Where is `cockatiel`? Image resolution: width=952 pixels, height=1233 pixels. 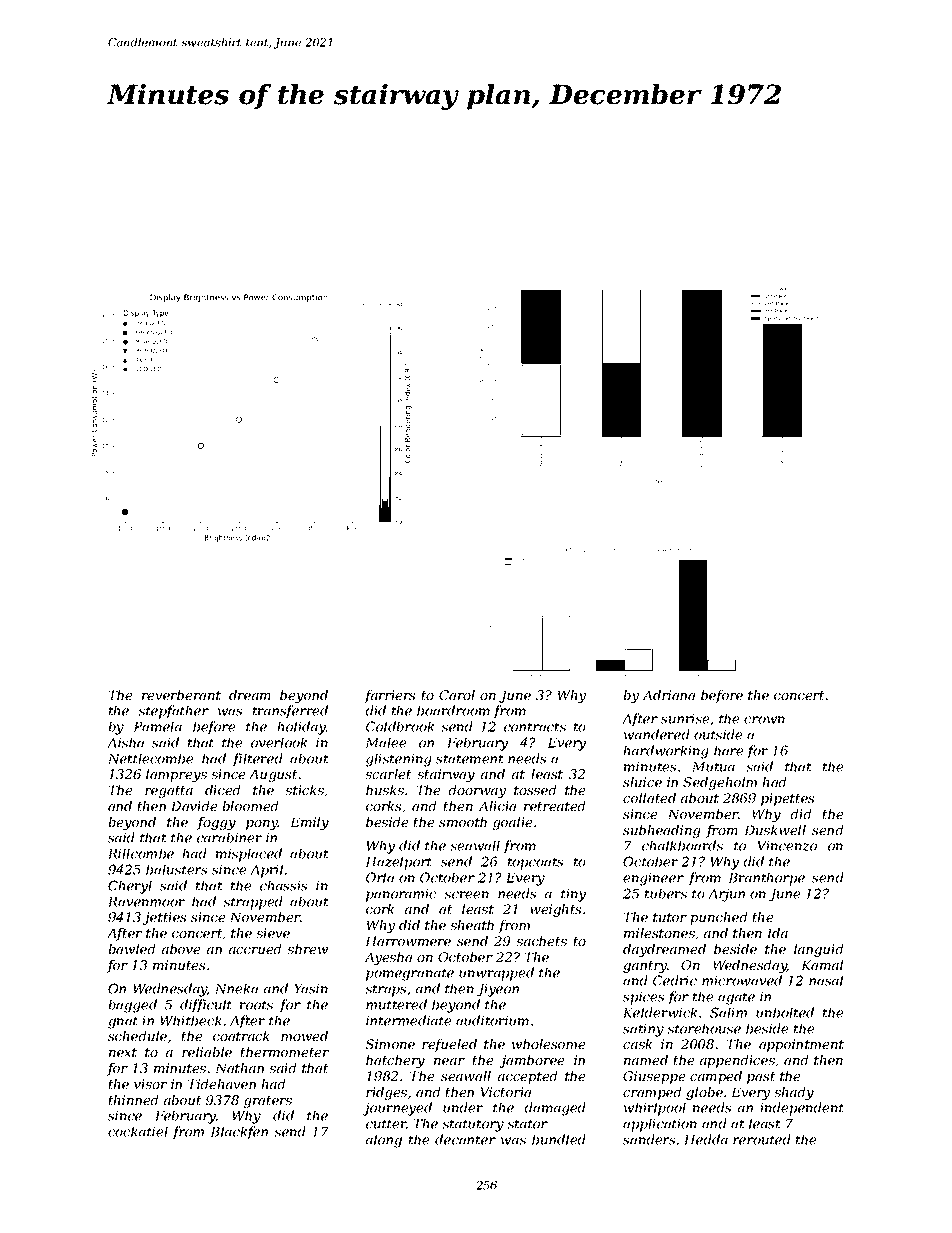
cockatiel is located at coordinates (138, 1131).
